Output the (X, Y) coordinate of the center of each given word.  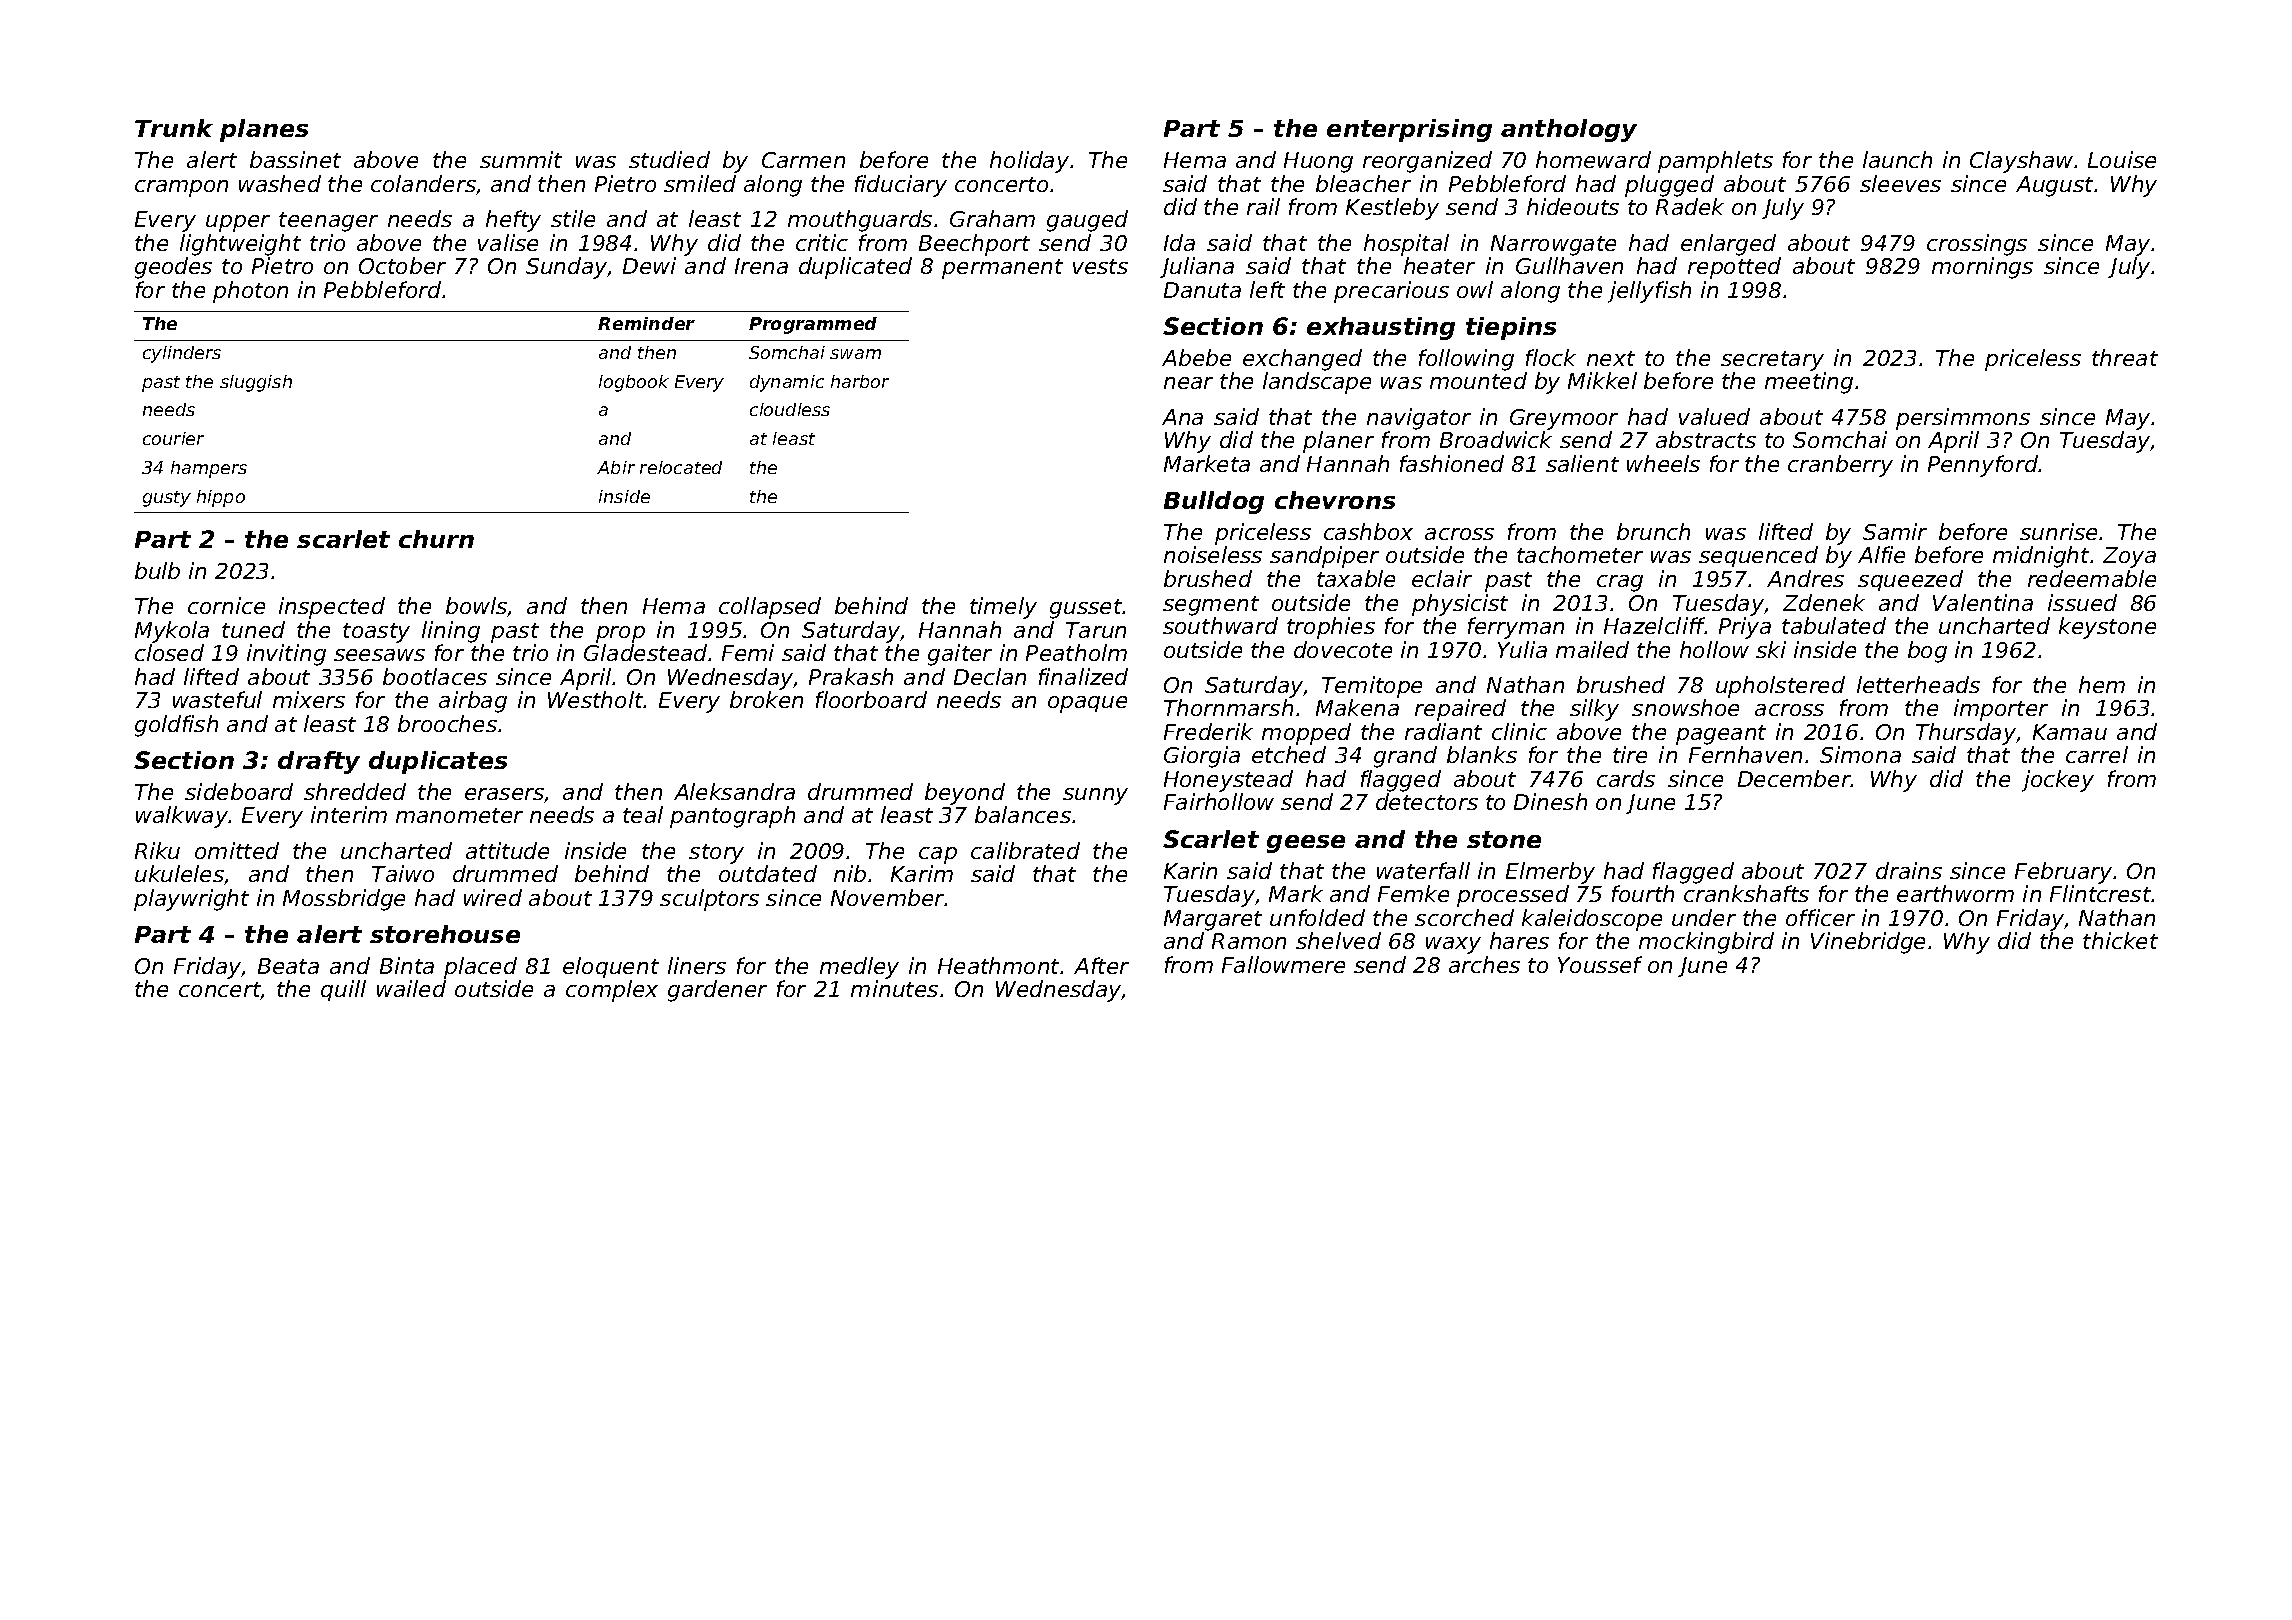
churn (436, 539)
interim (349, 814)
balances (1023, 814)
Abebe (1196, 357)
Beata (288, 966)
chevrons (1335, 500)
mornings (1982, 268)
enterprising (1409, 130)
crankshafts (1746, 893)
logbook (634, 383)
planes (264, 130)
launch (1897, 159)
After (1101, 965)
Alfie (1881, 554)
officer (1820, 917)
